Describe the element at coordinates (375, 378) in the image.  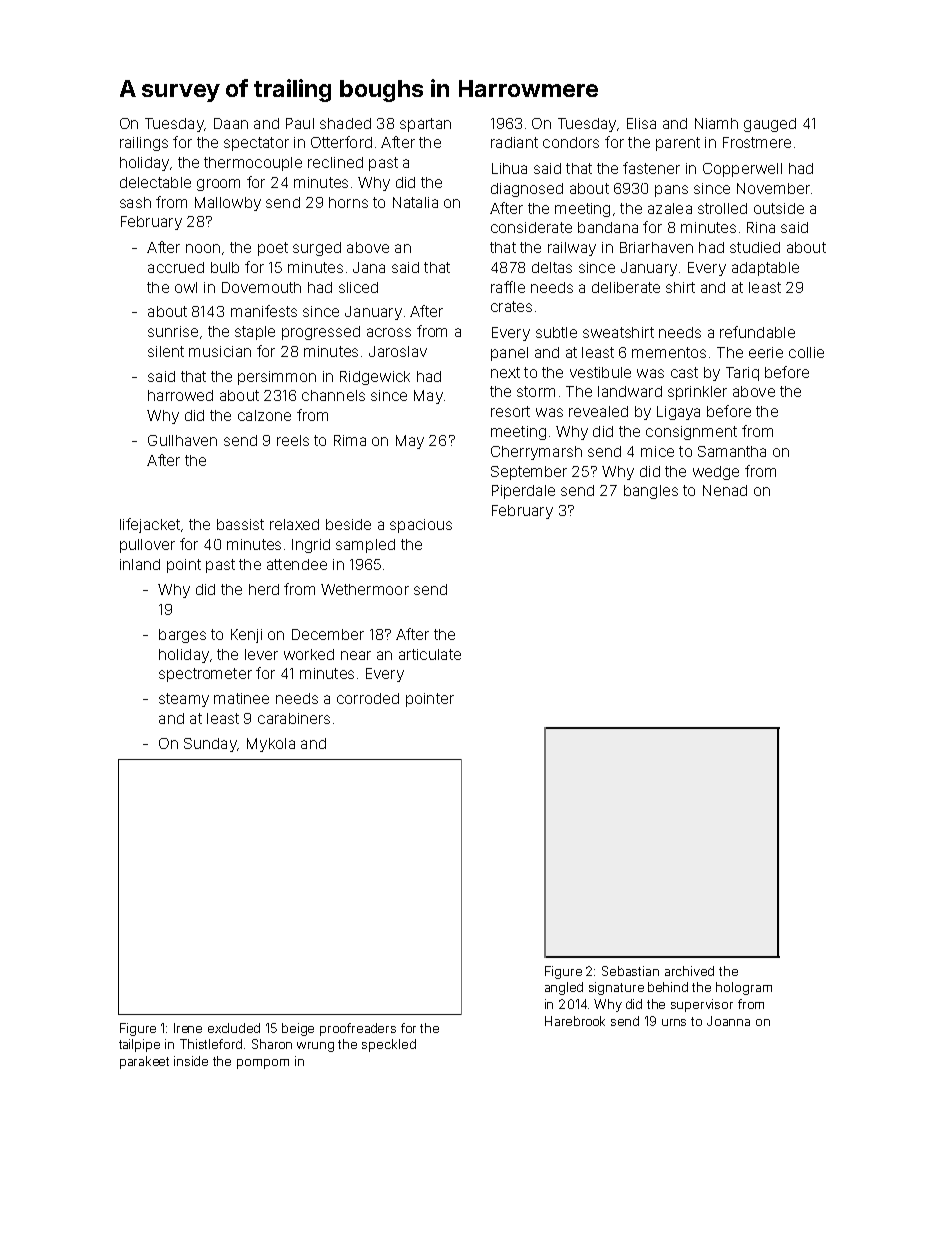
I see `Ridgewick` at that location.
